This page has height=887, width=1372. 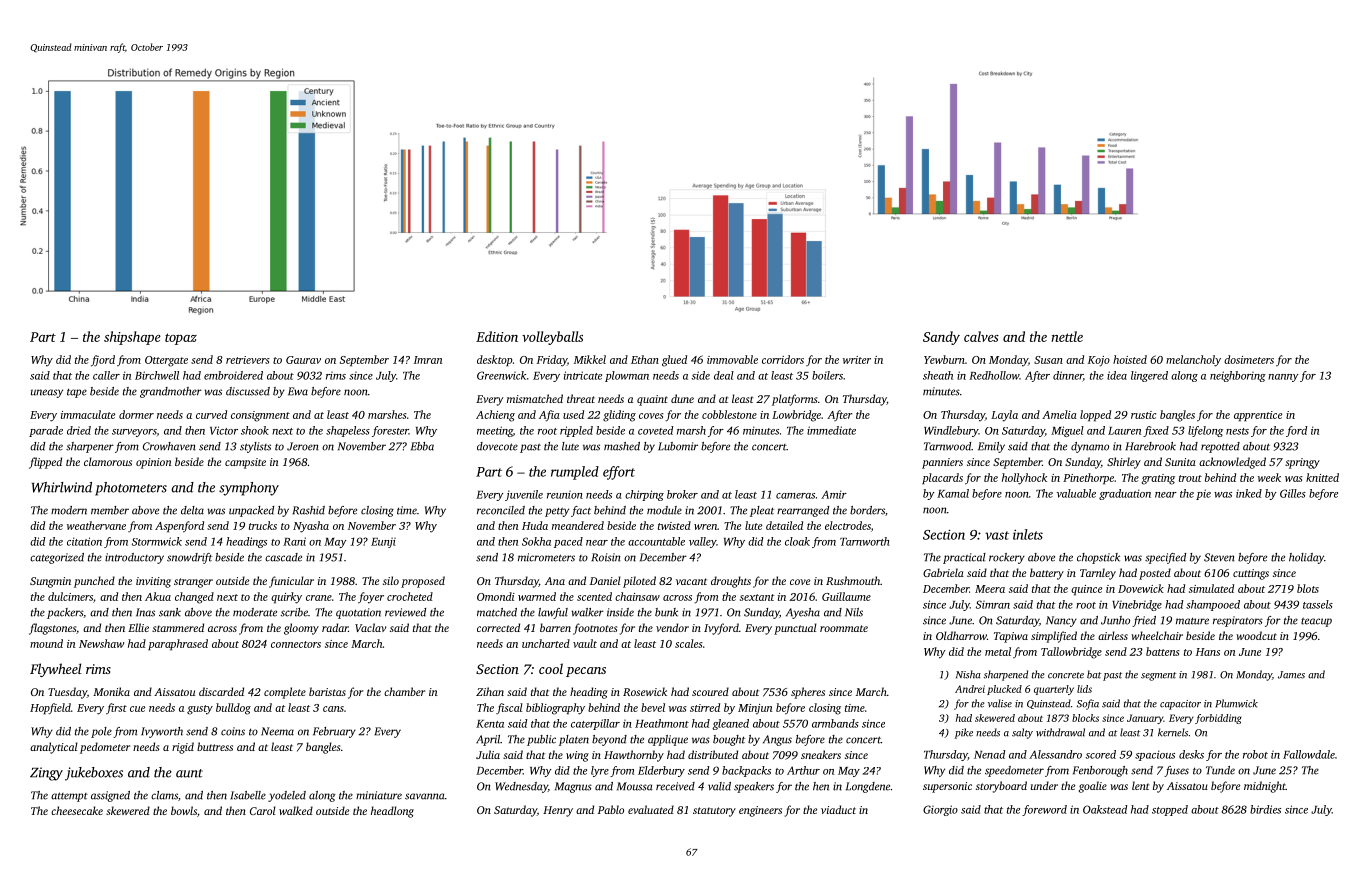 I want to click on salty, so click(x=1022, y=733).
